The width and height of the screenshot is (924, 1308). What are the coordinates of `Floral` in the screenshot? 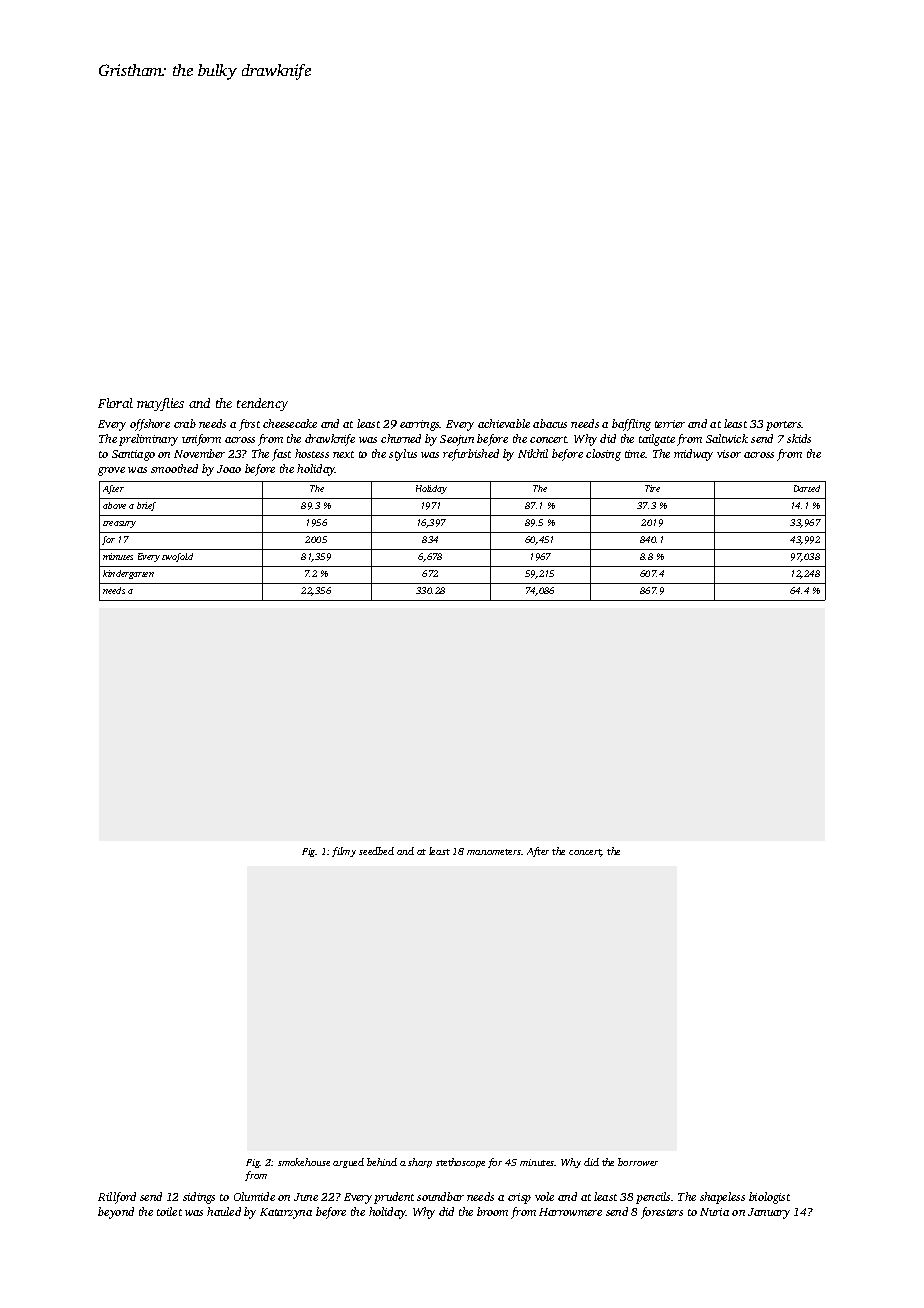 It's located at (115, 403).
